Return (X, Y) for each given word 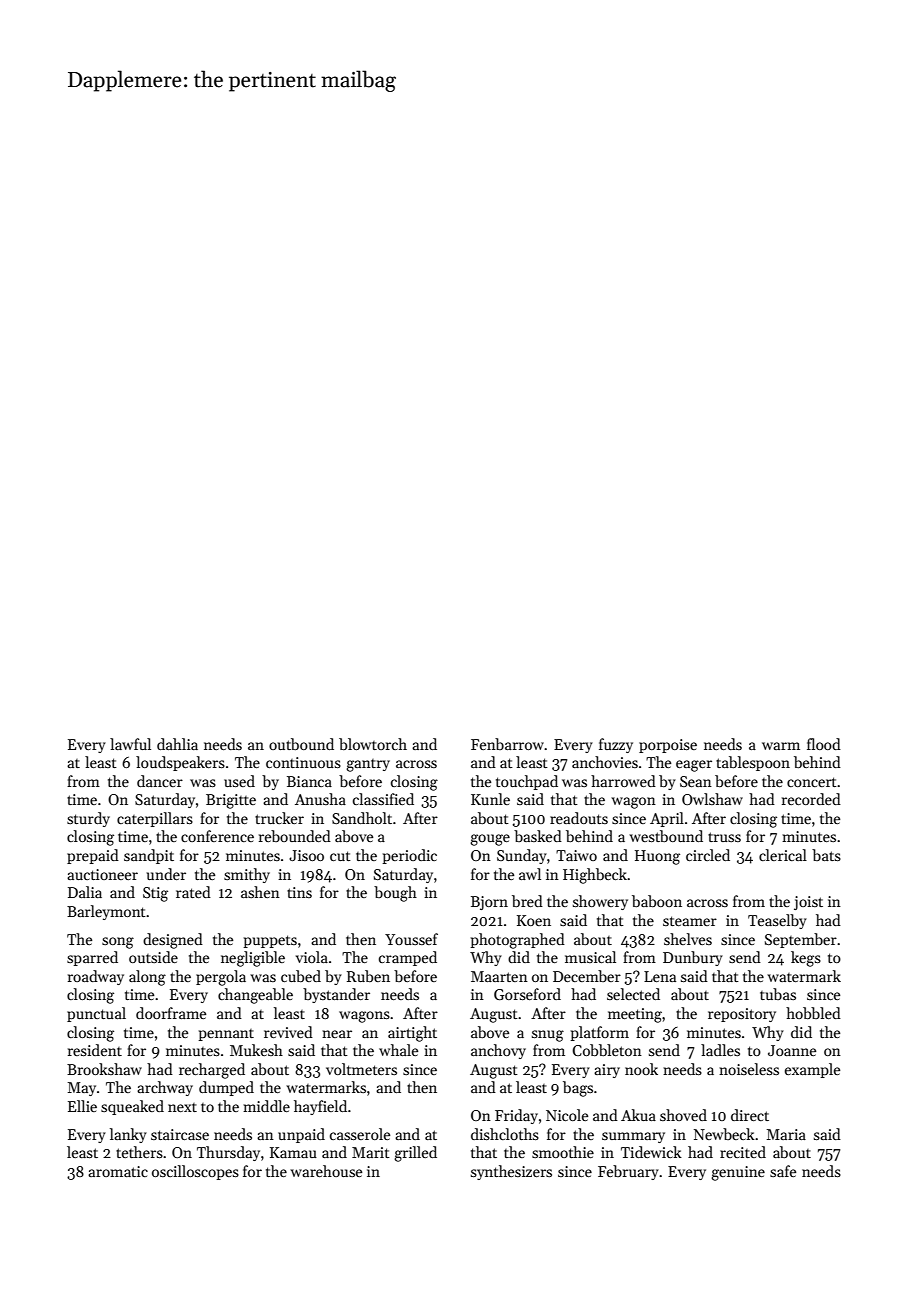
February (628, 1172)
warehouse (326, 1171)
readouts (579, 818)
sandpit (149, 856)
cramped (408, 958)
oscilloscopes (195, 1172)
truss (724, 837)
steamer (690, 921)
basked (538, 836)
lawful (130, 744)
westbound (666, 836)
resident (95, 1050)
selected (633, 994)
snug (548, 1036)
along (147, 978)
